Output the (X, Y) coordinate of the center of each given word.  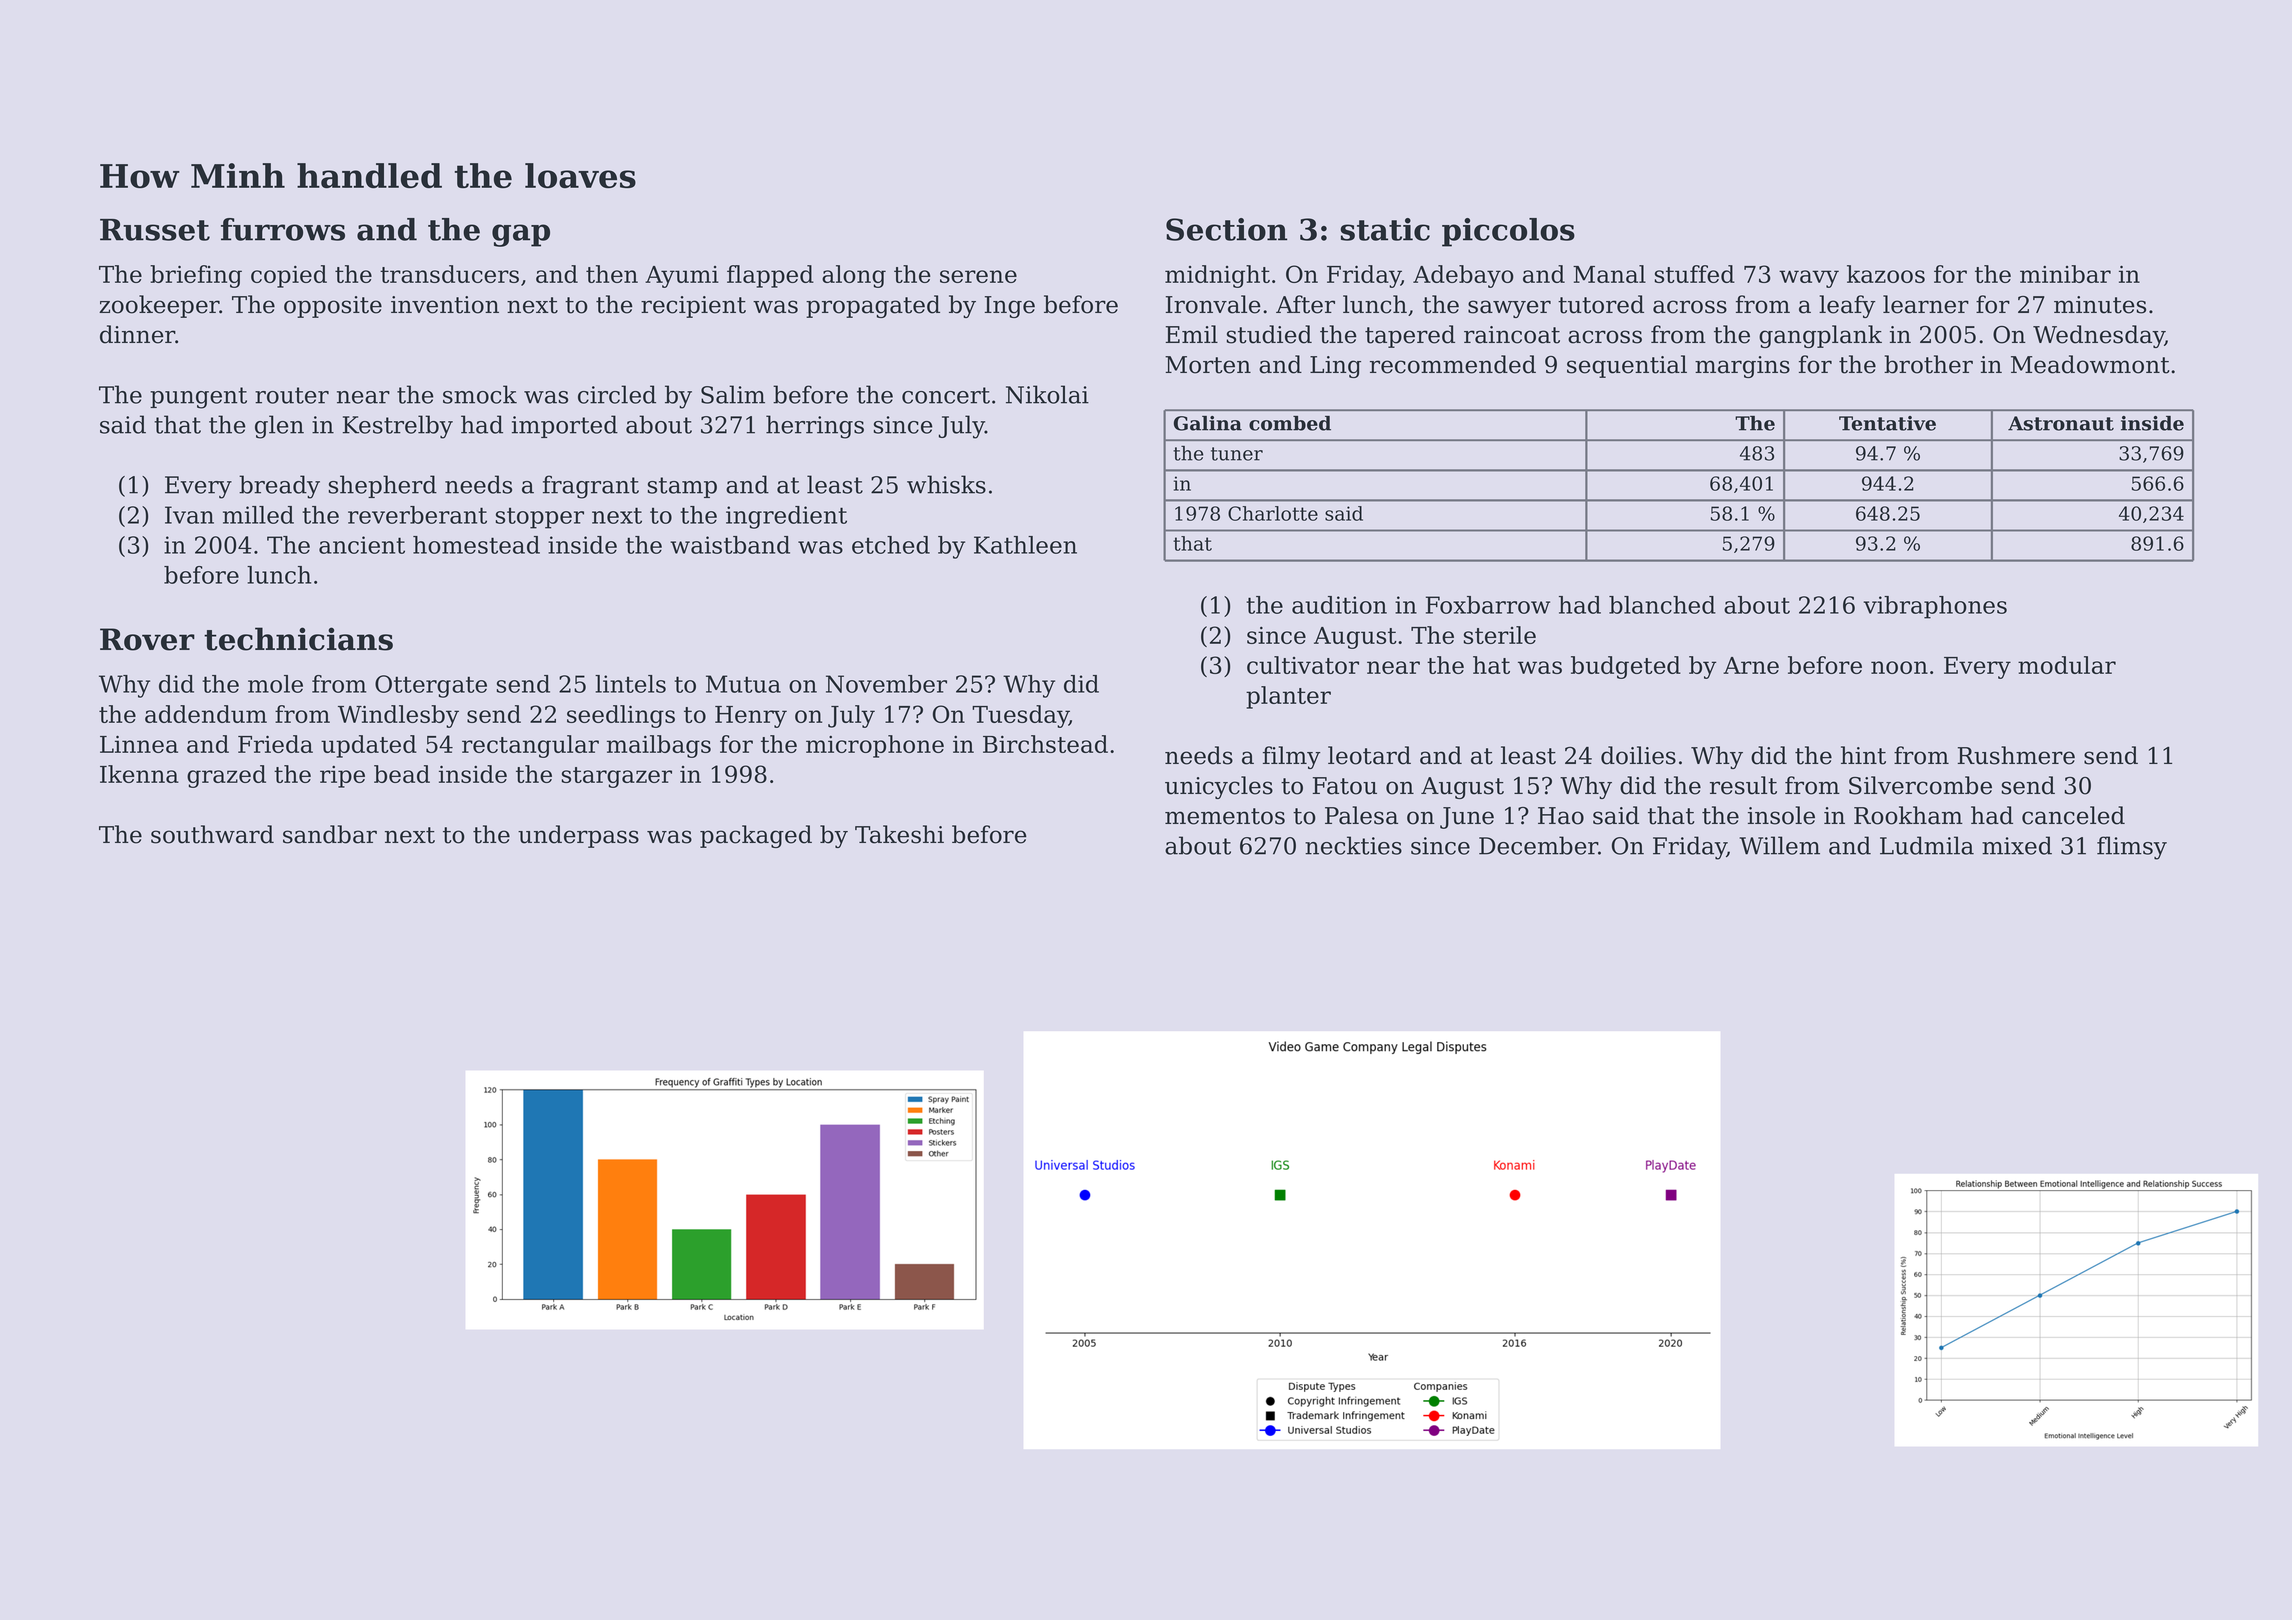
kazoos (1886, 274)
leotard (1369, 755)
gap (521, 235)
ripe (342, 777)
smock (480, 394)
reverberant (417, 515)
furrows (283, 229)
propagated (873, 306)
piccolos (1508, 232)
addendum (206, 714)
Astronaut (2061, 423)
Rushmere (2016, 755)
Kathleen (1025, 545)
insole (1781, 815)
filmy (1292, 757)
